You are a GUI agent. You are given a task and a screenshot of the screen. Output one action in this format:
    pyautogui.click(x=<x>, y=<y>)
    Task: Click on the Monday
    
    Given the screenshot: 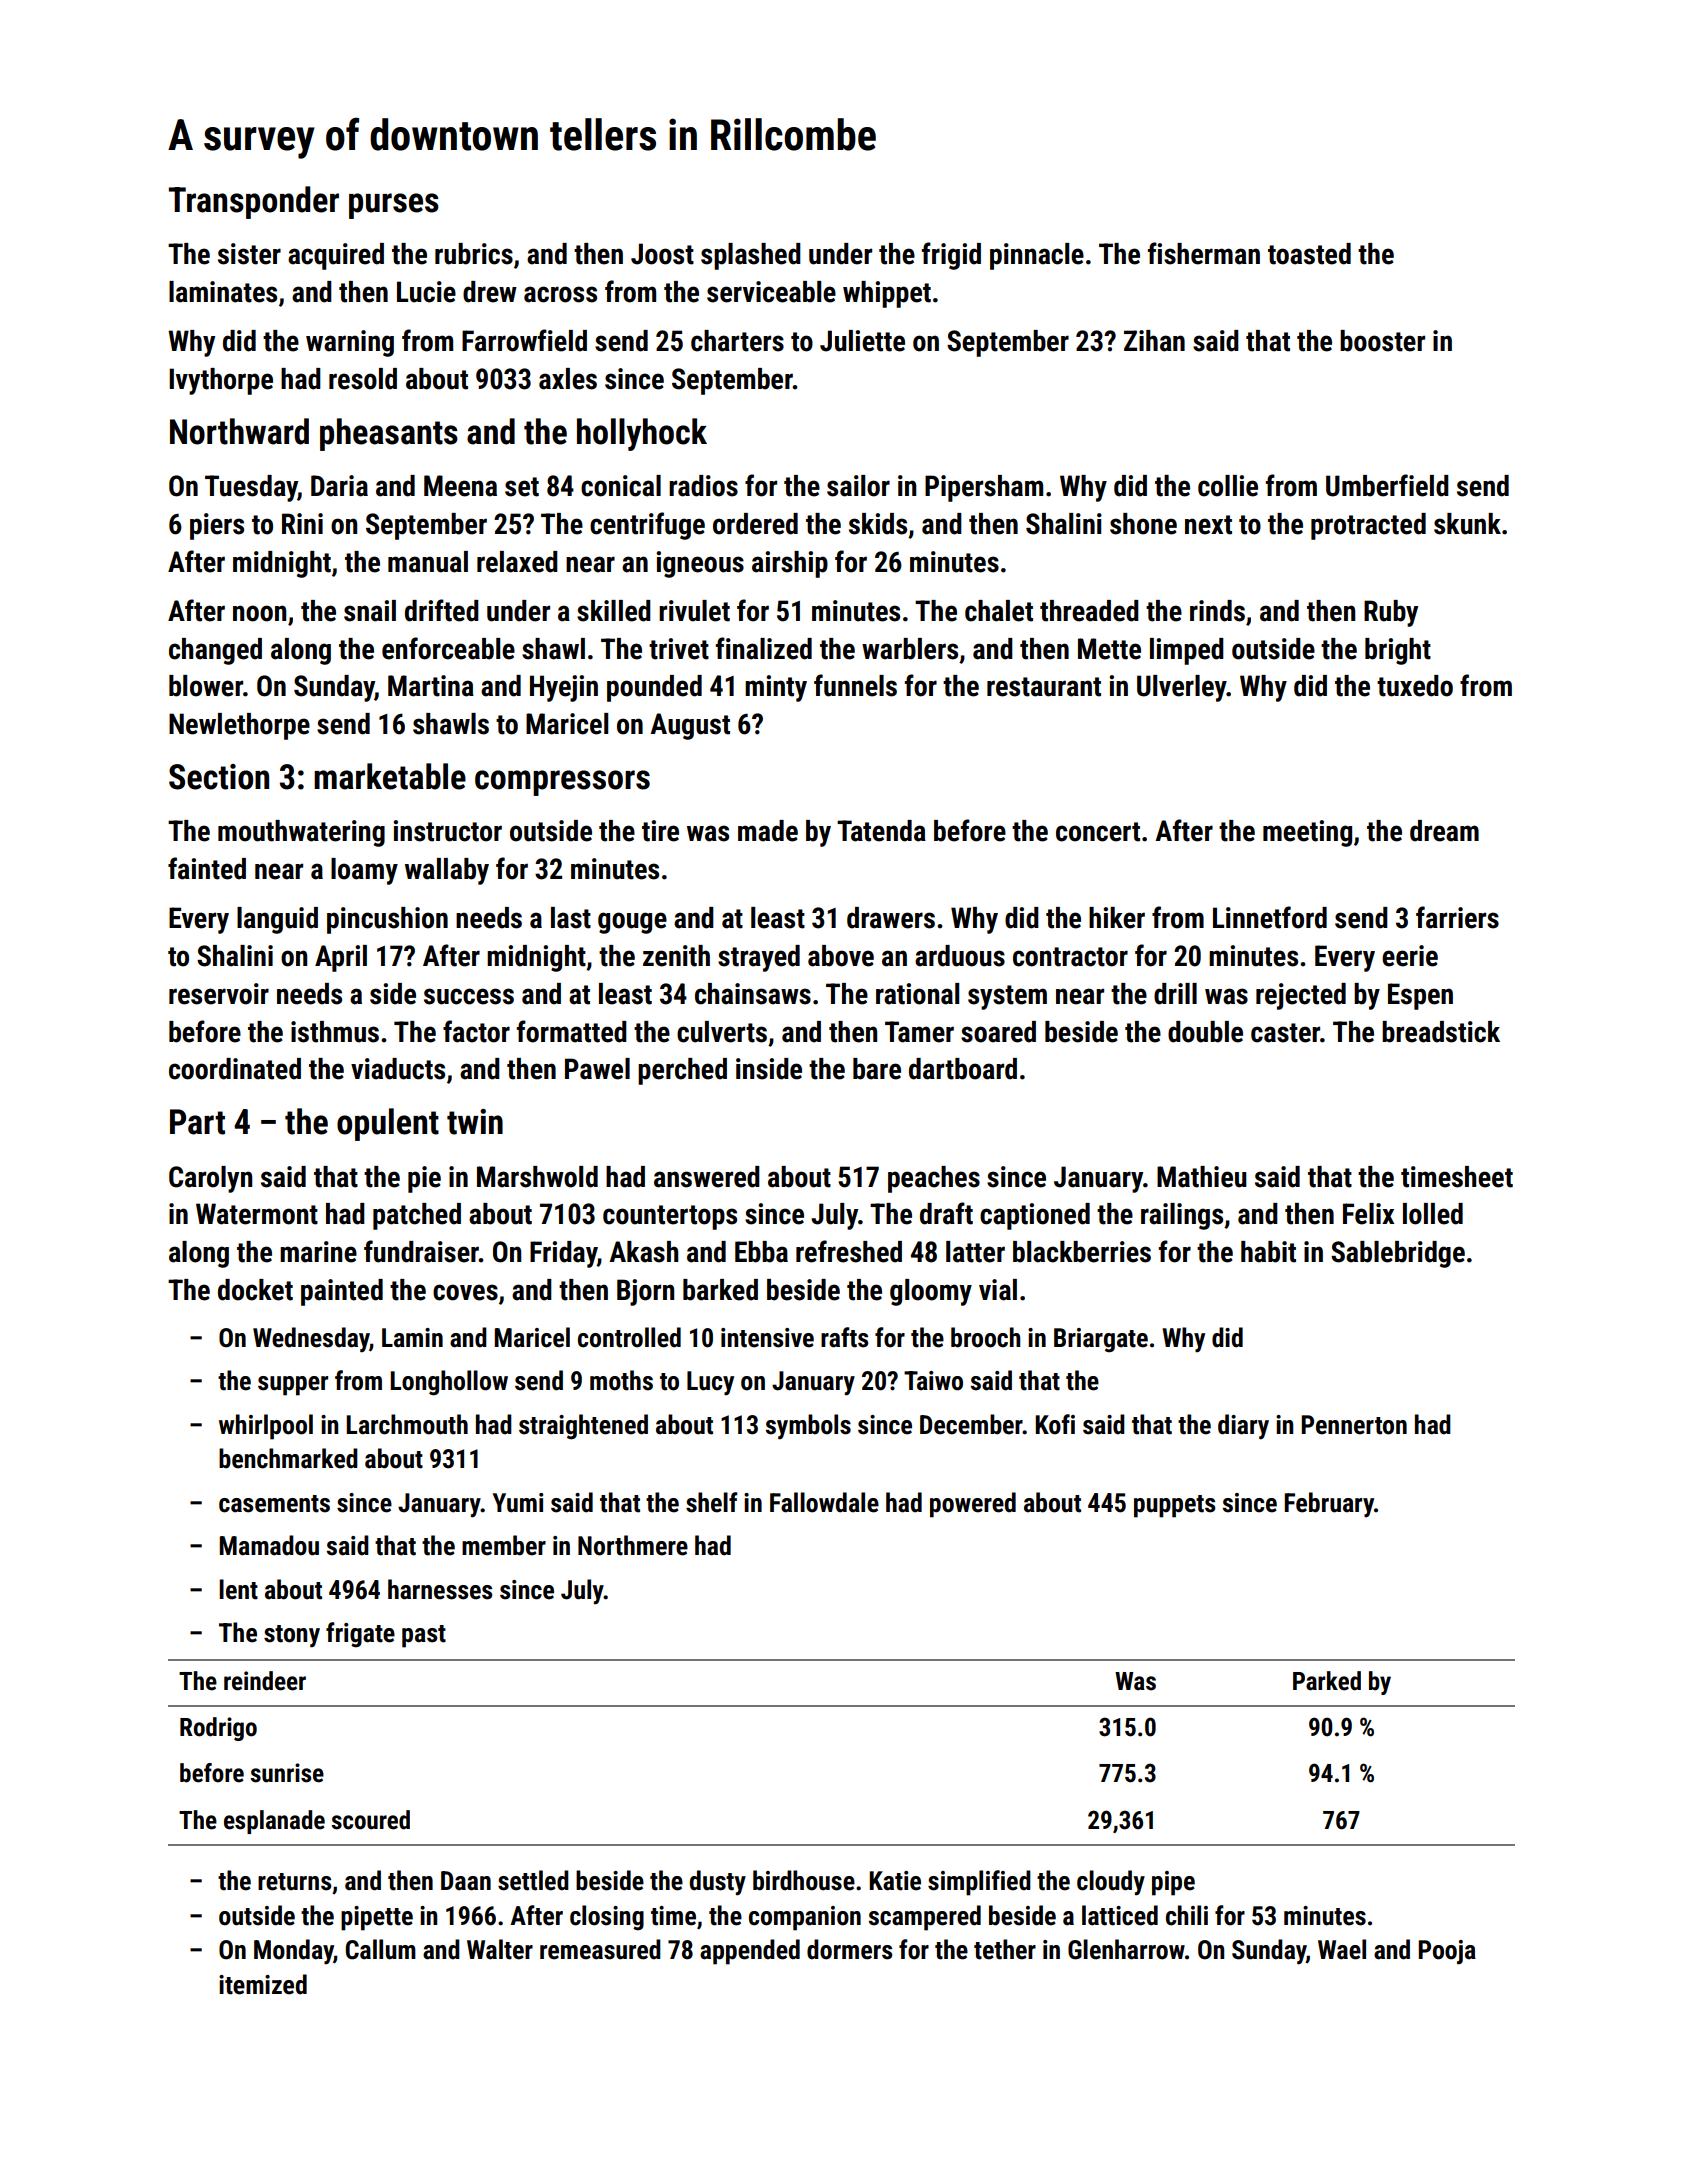 What is the action you would take?
    pyautogui.click(x=294, y=1952)
